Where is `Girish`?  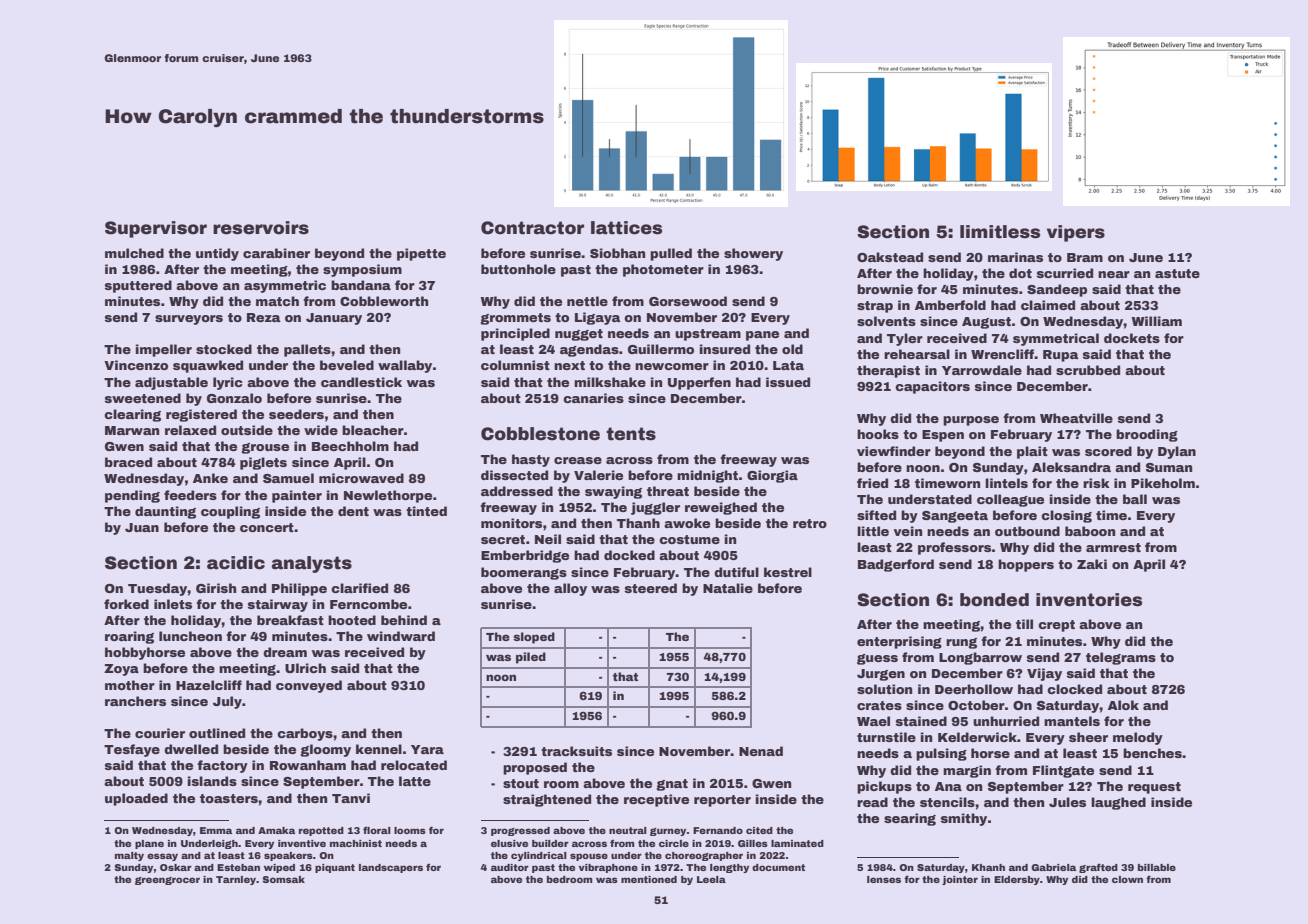 Girish is located at coordinates (216, 588).
